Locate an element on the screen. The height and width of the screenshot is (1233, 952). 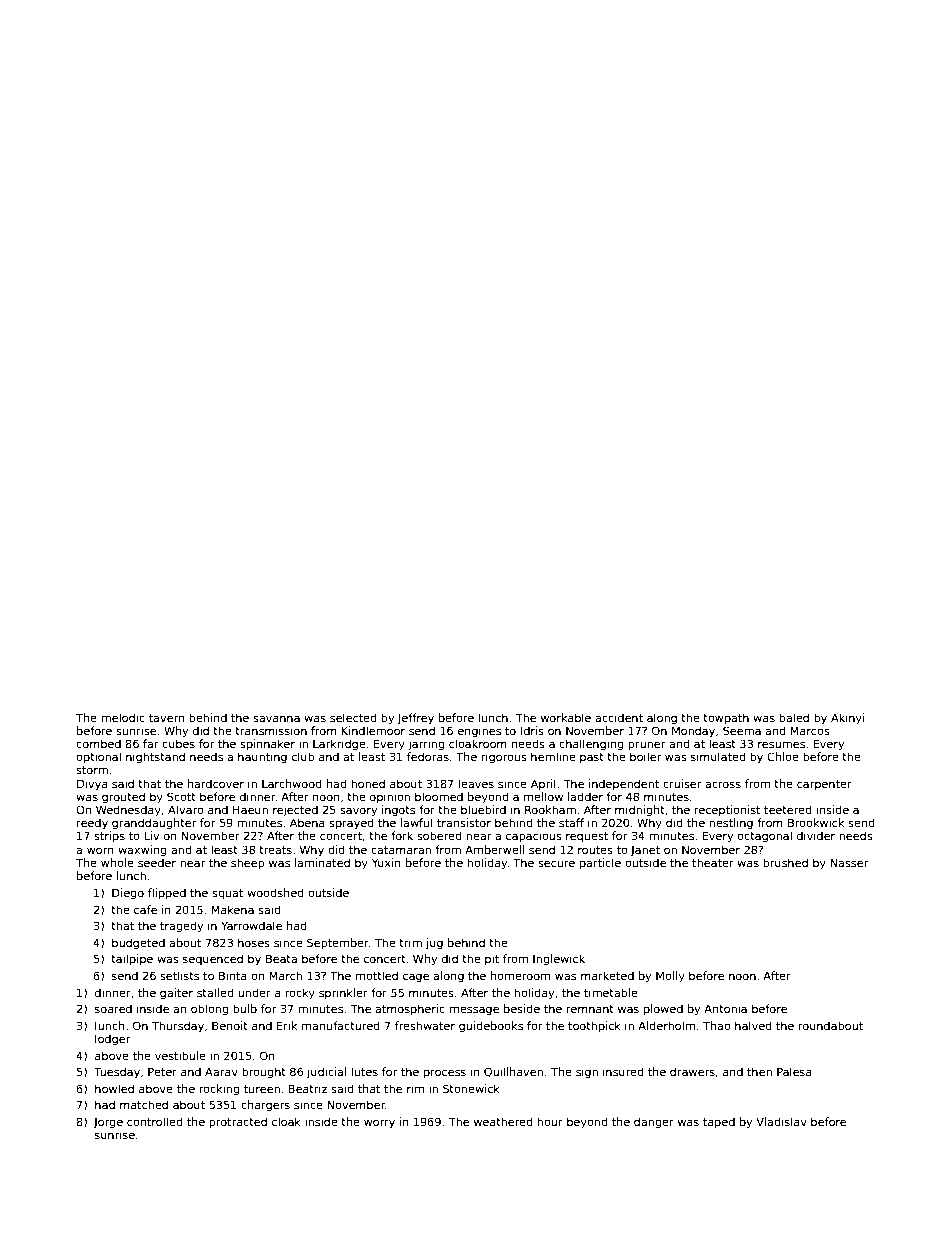
Antonia is located at coordinates (725, 1008).
